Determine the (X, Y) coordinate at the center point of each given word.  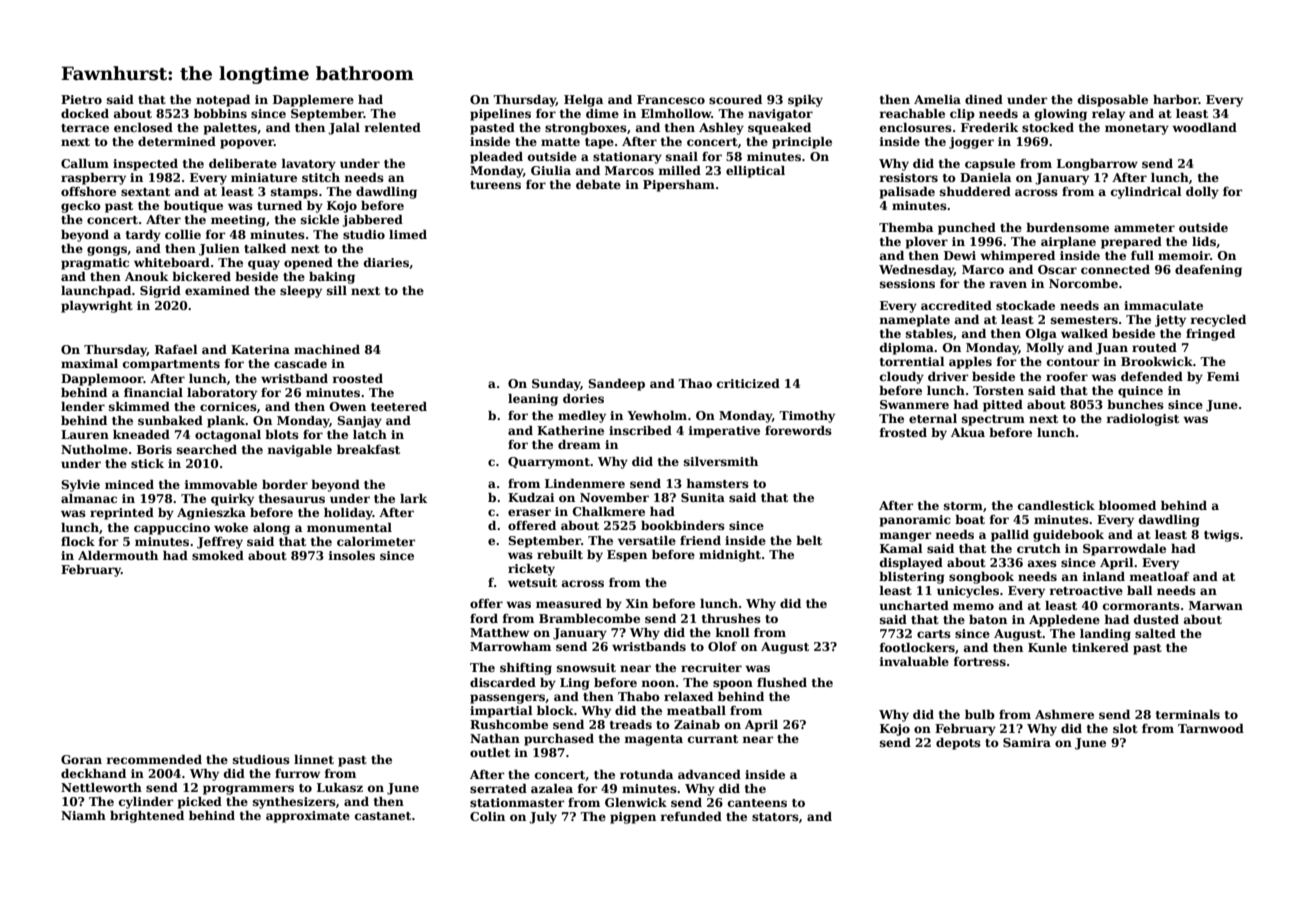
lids (1204, 241)
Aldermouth (118, 555)
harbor (1176, 99)
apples (970, 363)
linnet (314, 759)
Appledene (1064, 621)
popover (247, 144)
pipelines (500, 115)
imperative (724, 432)
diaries (386, 262)
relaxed (688, 696)
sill (337, 290)
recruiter (711, 667)
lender (83, 406)
